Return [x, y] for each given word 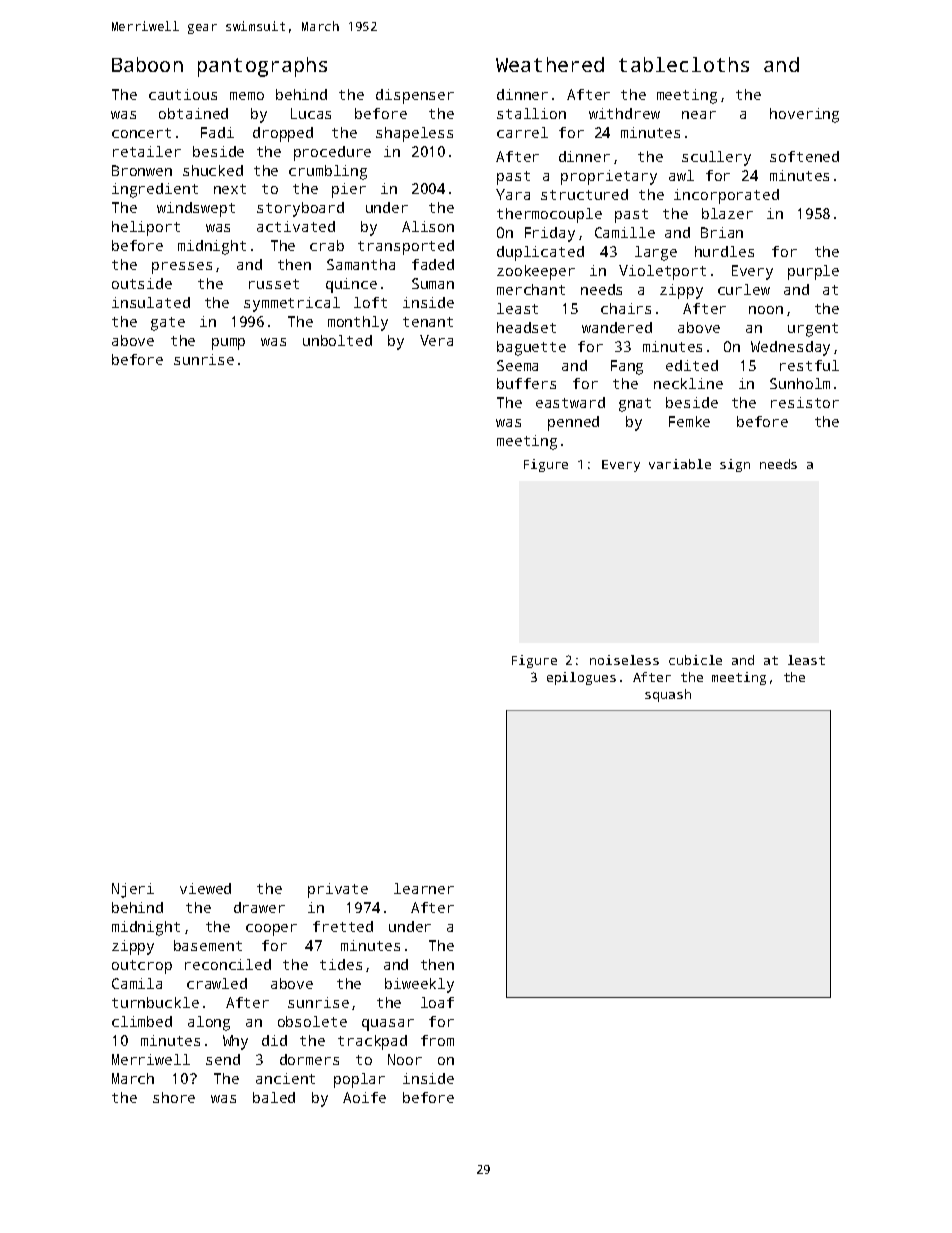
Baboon [147, 64]
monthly [358, 323]
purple [813, 272]
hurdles [724, 251]
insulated [151, 302]
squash [668, 695]
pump [228, 344]
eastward [570, 402]
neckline [688, 383]
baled [274, 1097]
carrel [522, 132]
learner [424, 888]
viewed [205, 888]
